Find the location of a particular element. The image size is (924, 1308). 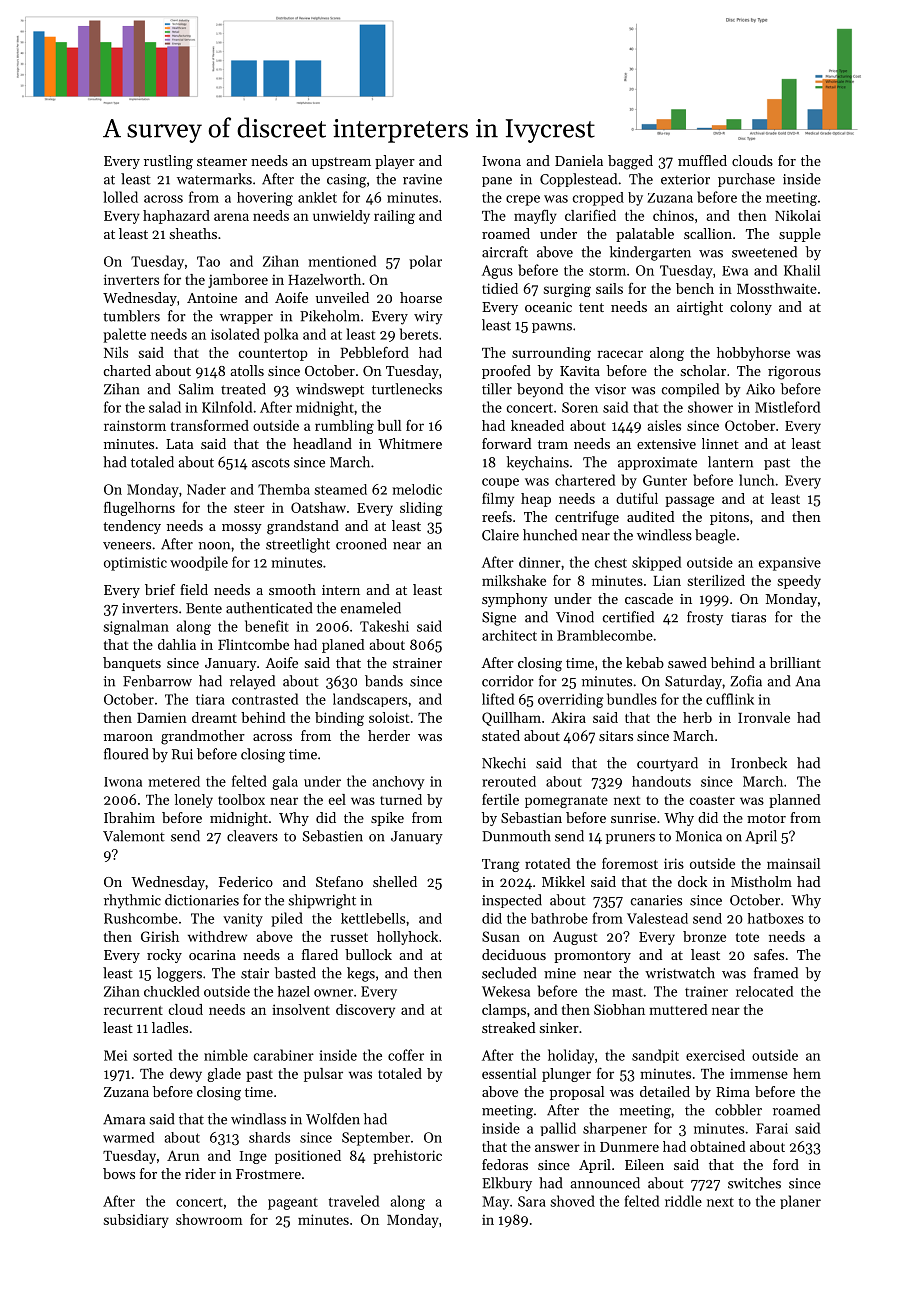

ravine is located at coordinates (422, 179).
